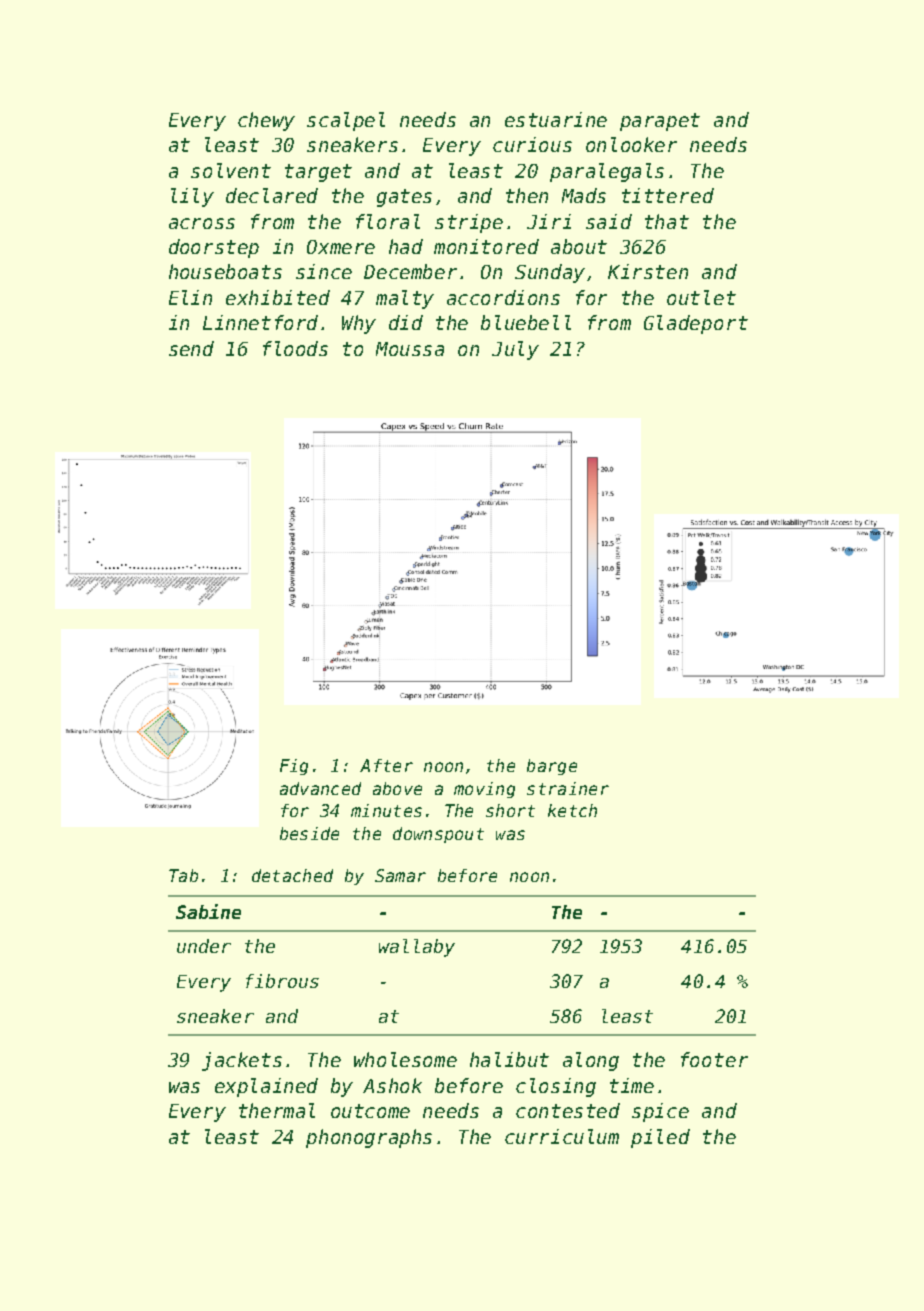  I want to click on phonographs, so click(369, 1138).
